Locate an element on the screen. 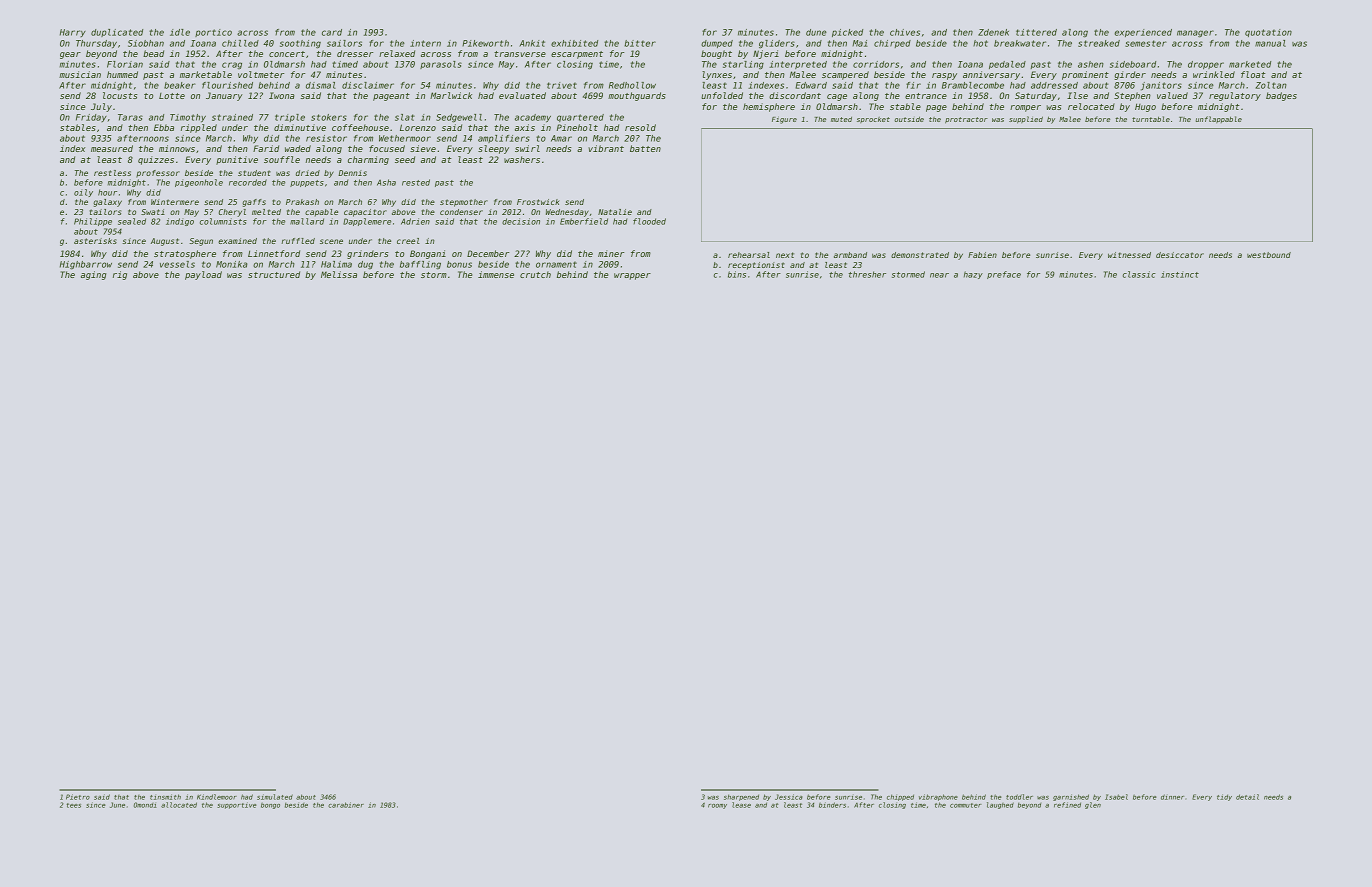  Isabel is located at coordinates (1116, 797).
